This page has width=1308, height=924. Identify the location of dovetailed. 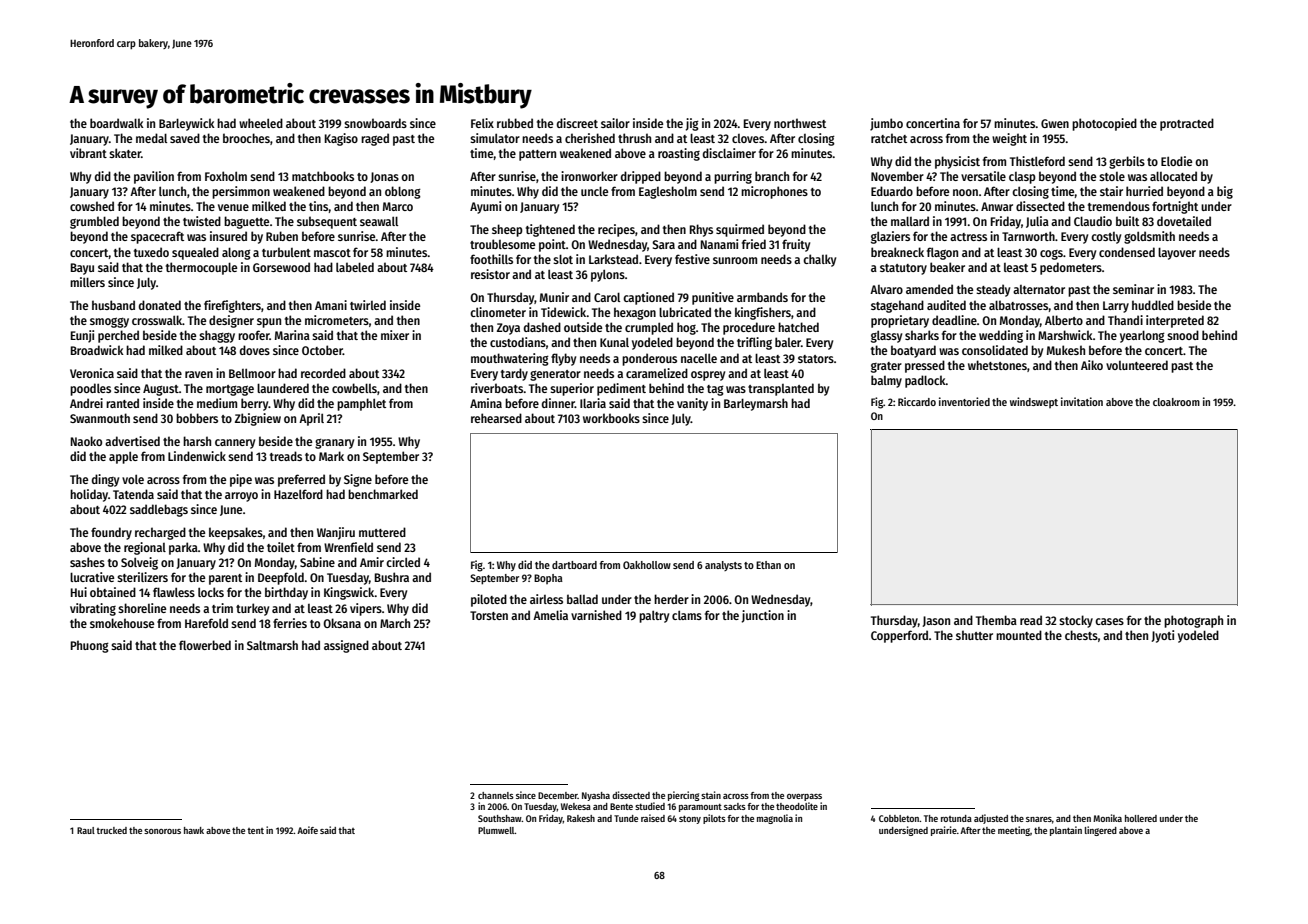
(1184, 221).
